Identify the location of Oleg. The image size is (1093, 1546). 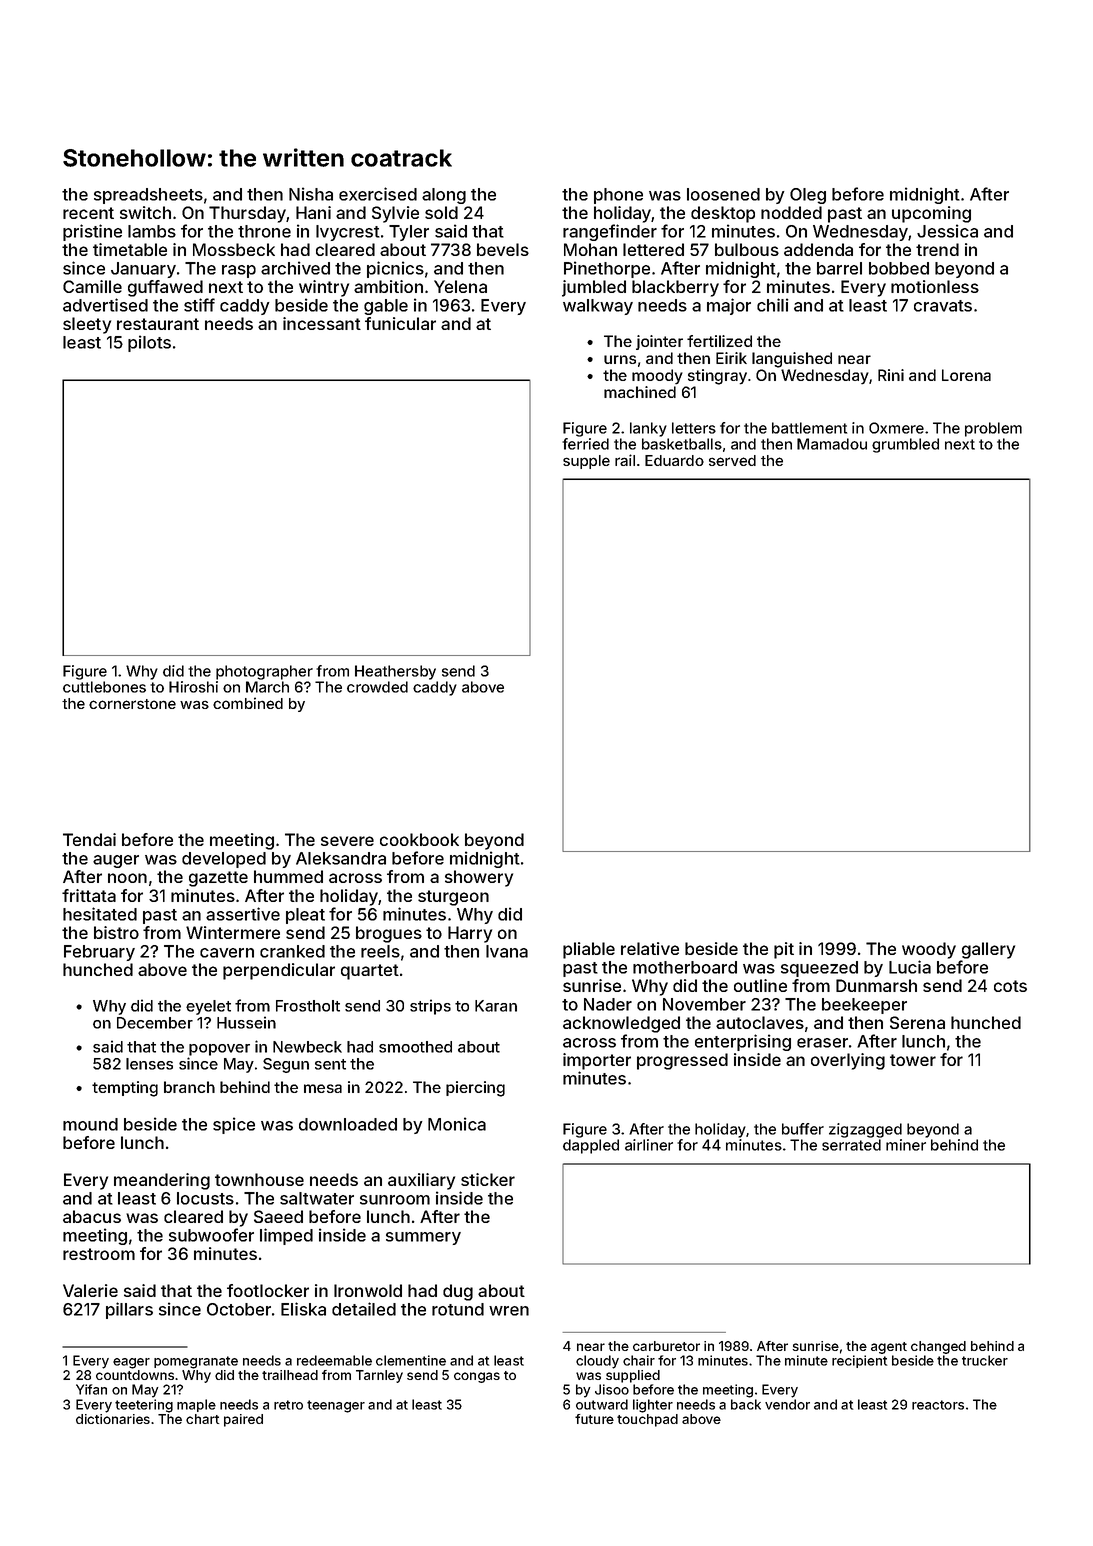
(808, 196).
